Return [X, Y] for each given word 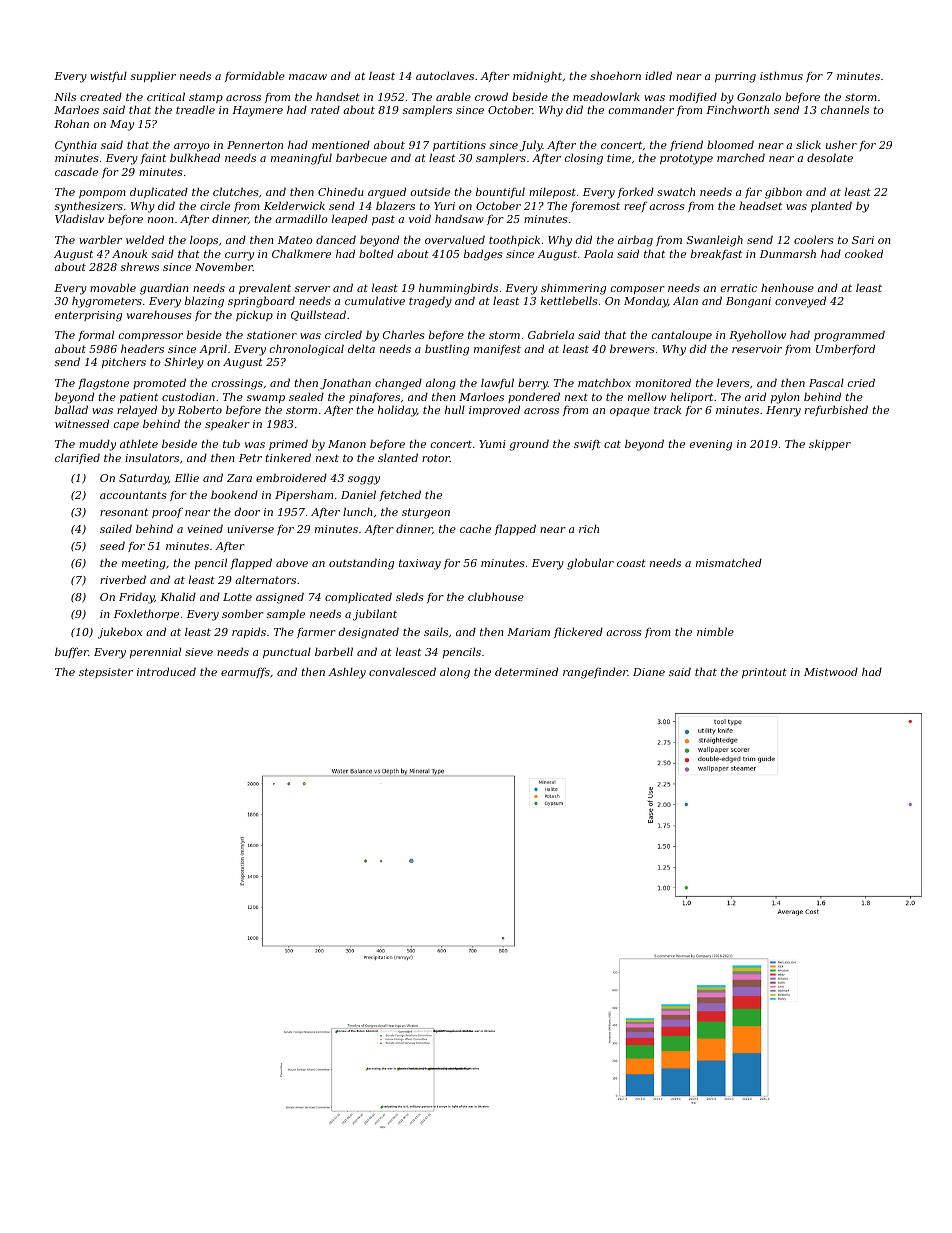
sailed [116, 528]
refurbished [836, 410]
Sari [863, 240]
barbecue [361, 157]
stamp [206, 98]
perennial [155, 652]
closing [584, 159]
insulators [152, 457]
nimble [715, 631]
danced [336, 239]
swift [587, 444]
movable [113, 287]
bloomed [730, 144]
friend [686, 145]
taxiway [420, 564]
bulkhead [195, 157]
